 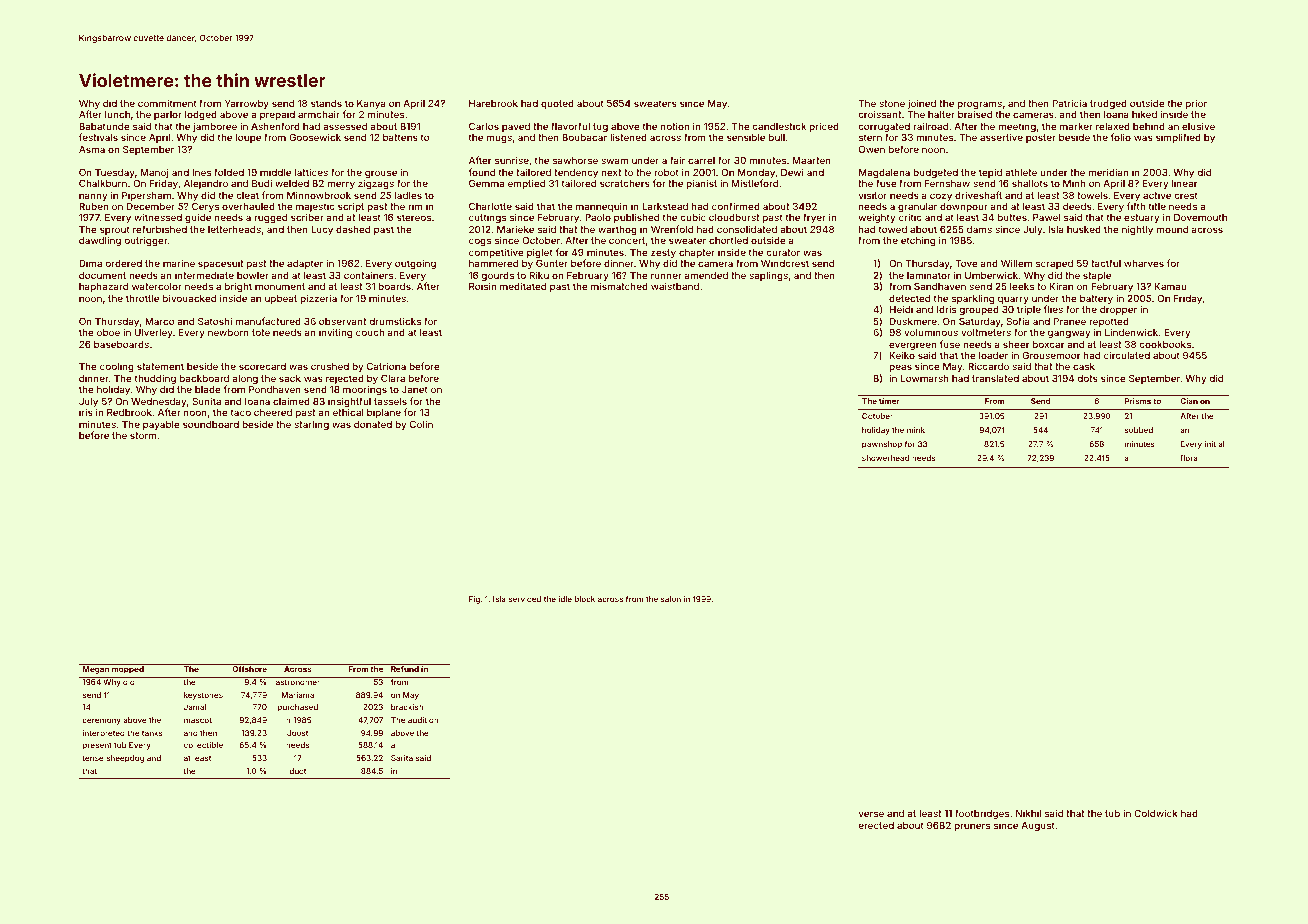 I want to click on salon, so click(x=671, y=599).
